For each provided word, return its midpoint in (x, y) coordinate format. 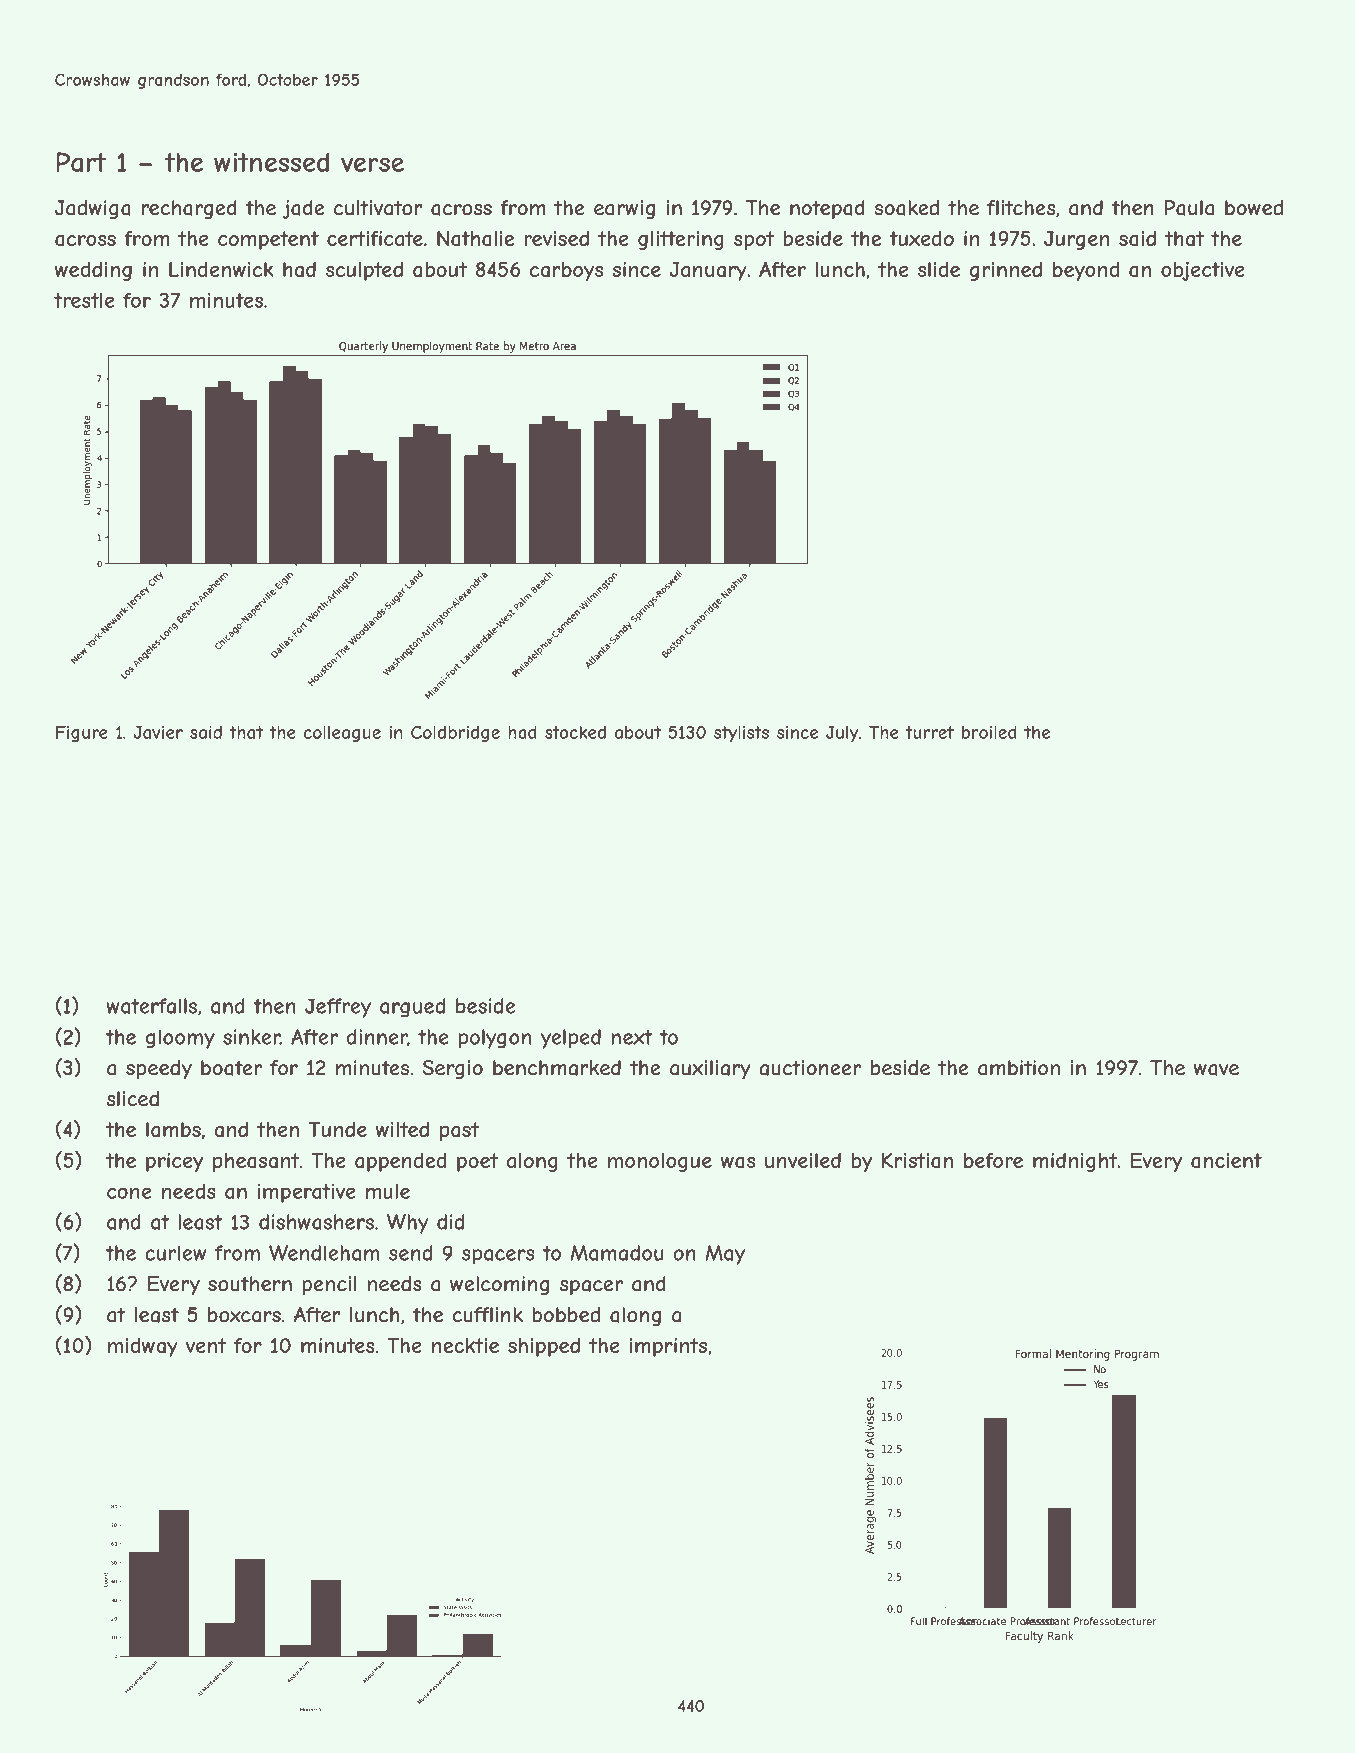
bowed (1254, 208)
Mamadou (616, 1253)
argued (412, 1008)
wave (1216, 1070)
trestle (84, 300)
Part (81, 162)
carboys (566, 271)
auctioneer (810, 1068)
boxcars (244, 1315)
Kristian (917, 1160)
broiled (989, 732)
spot (754, 240)
